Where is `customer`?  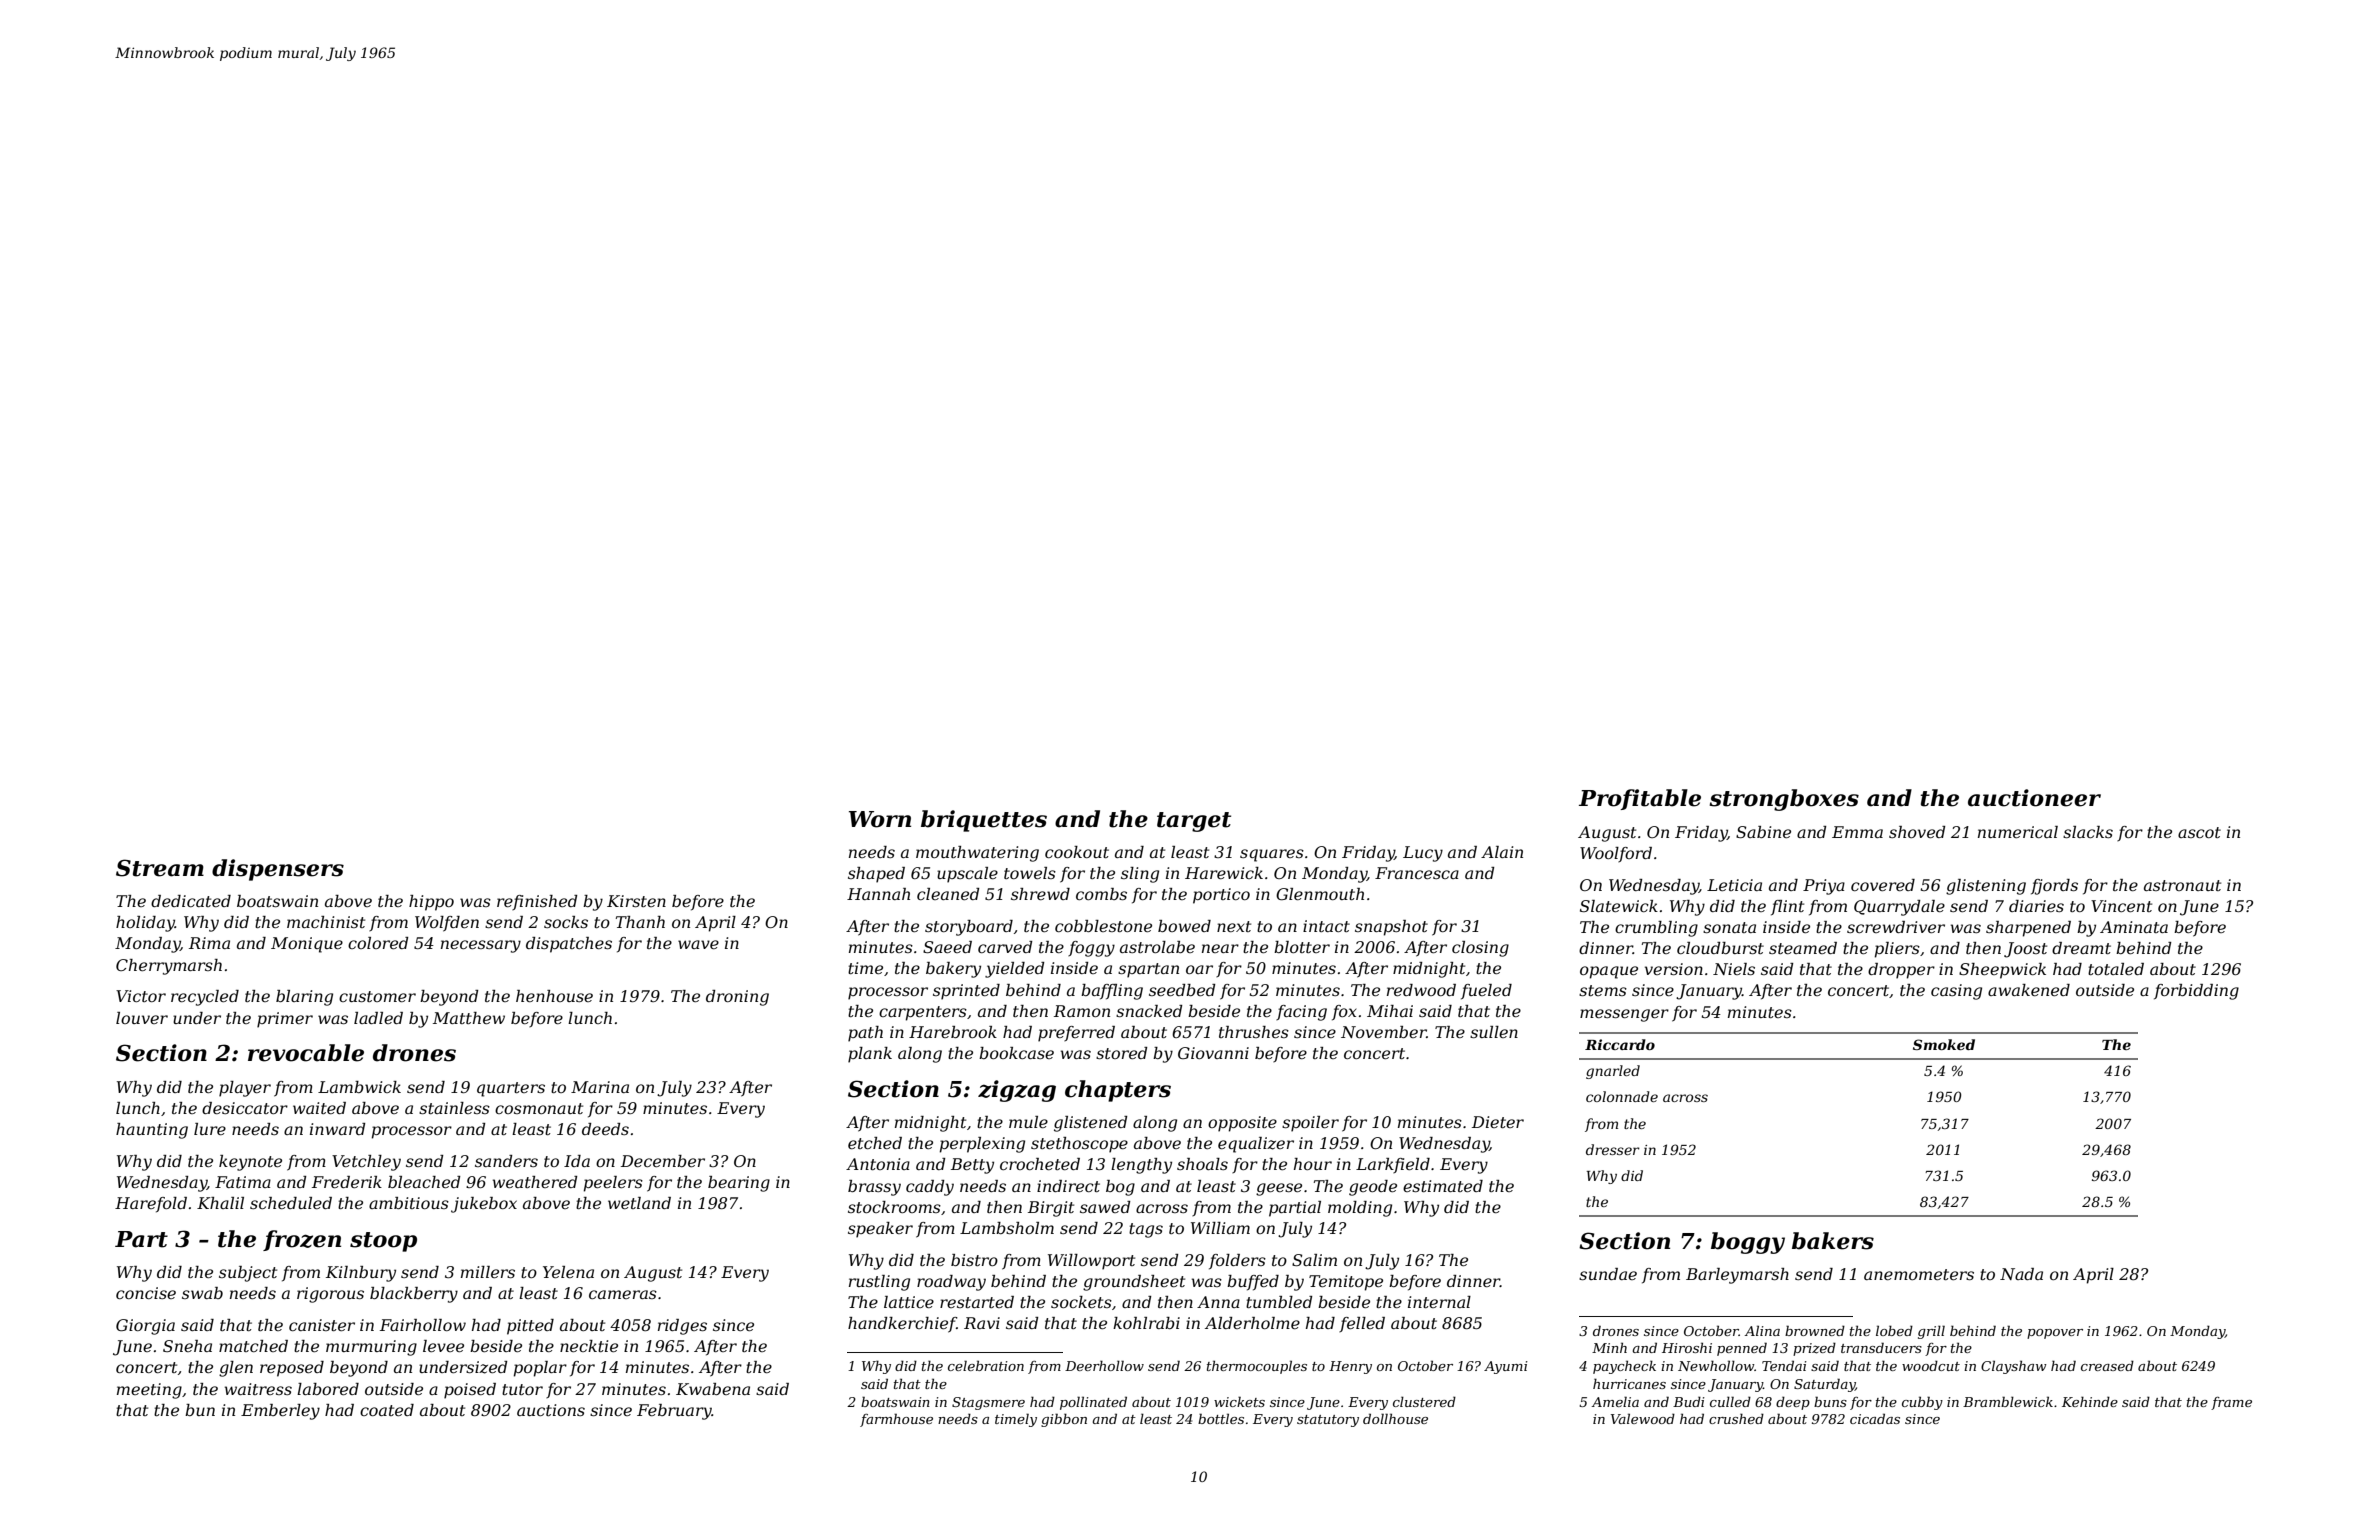
customer is located at coordinates (377, 996).
